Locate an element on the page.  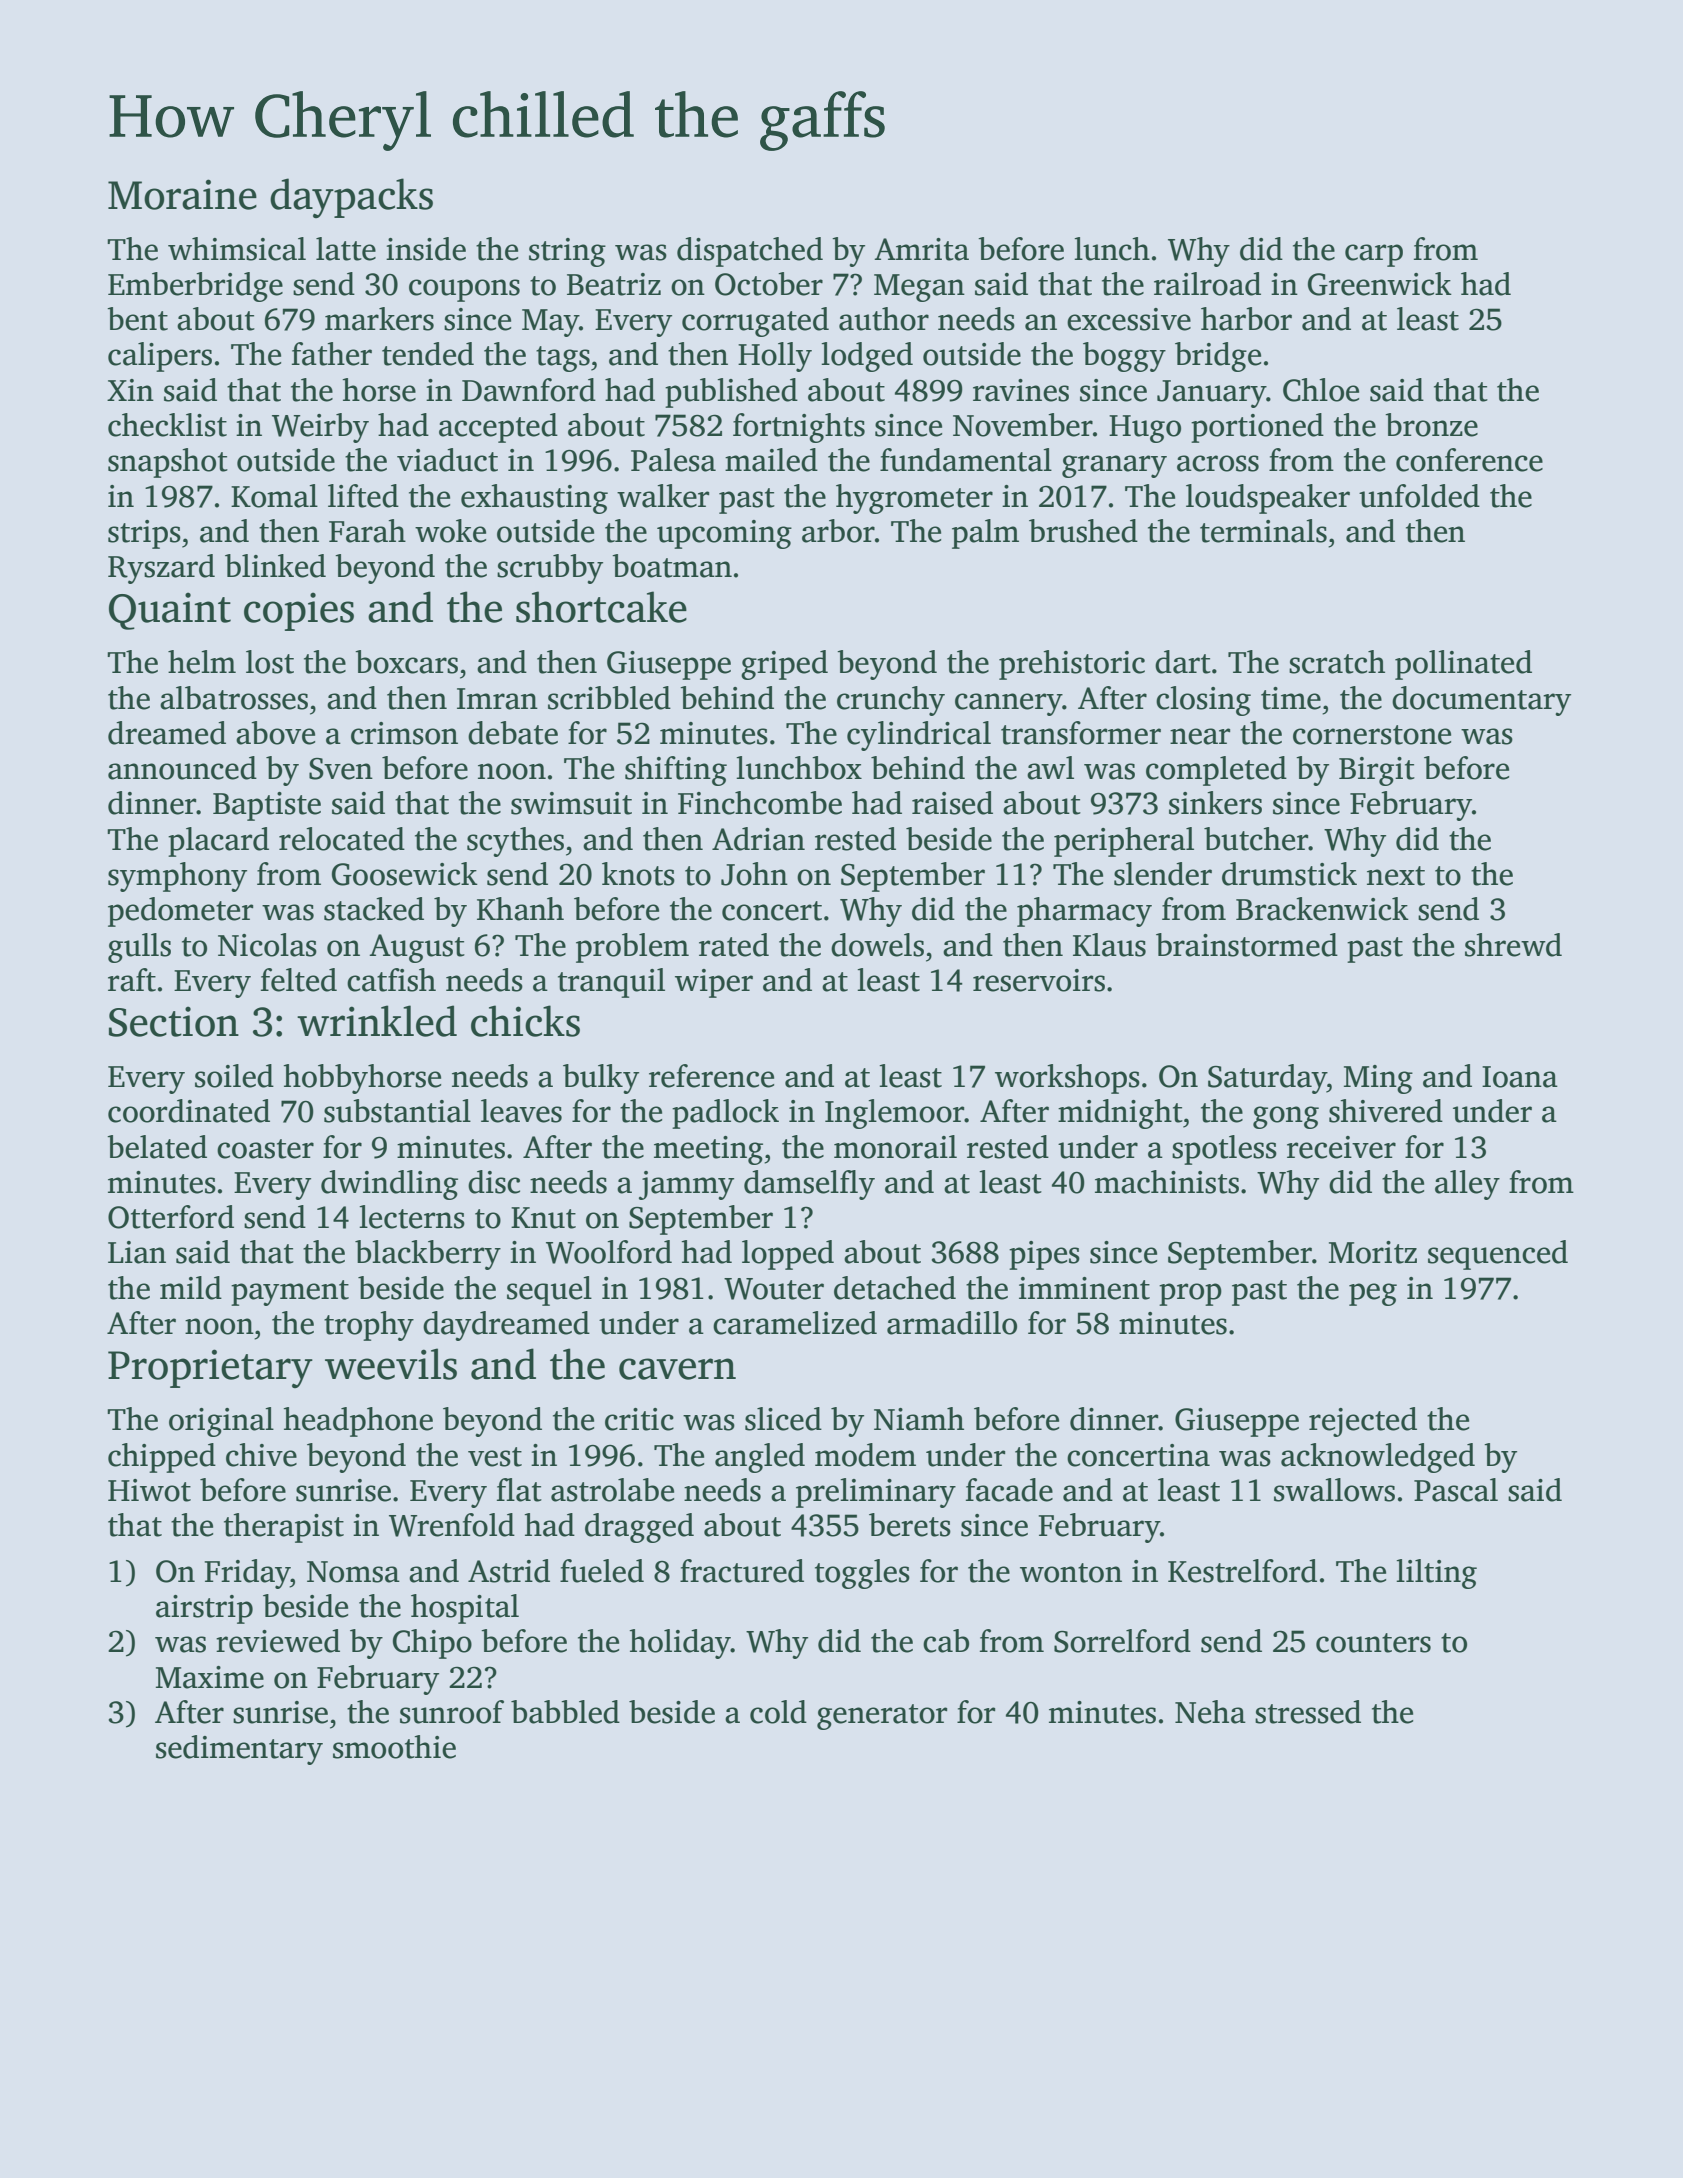
stressed is located at coordinates (1308, 1712).
